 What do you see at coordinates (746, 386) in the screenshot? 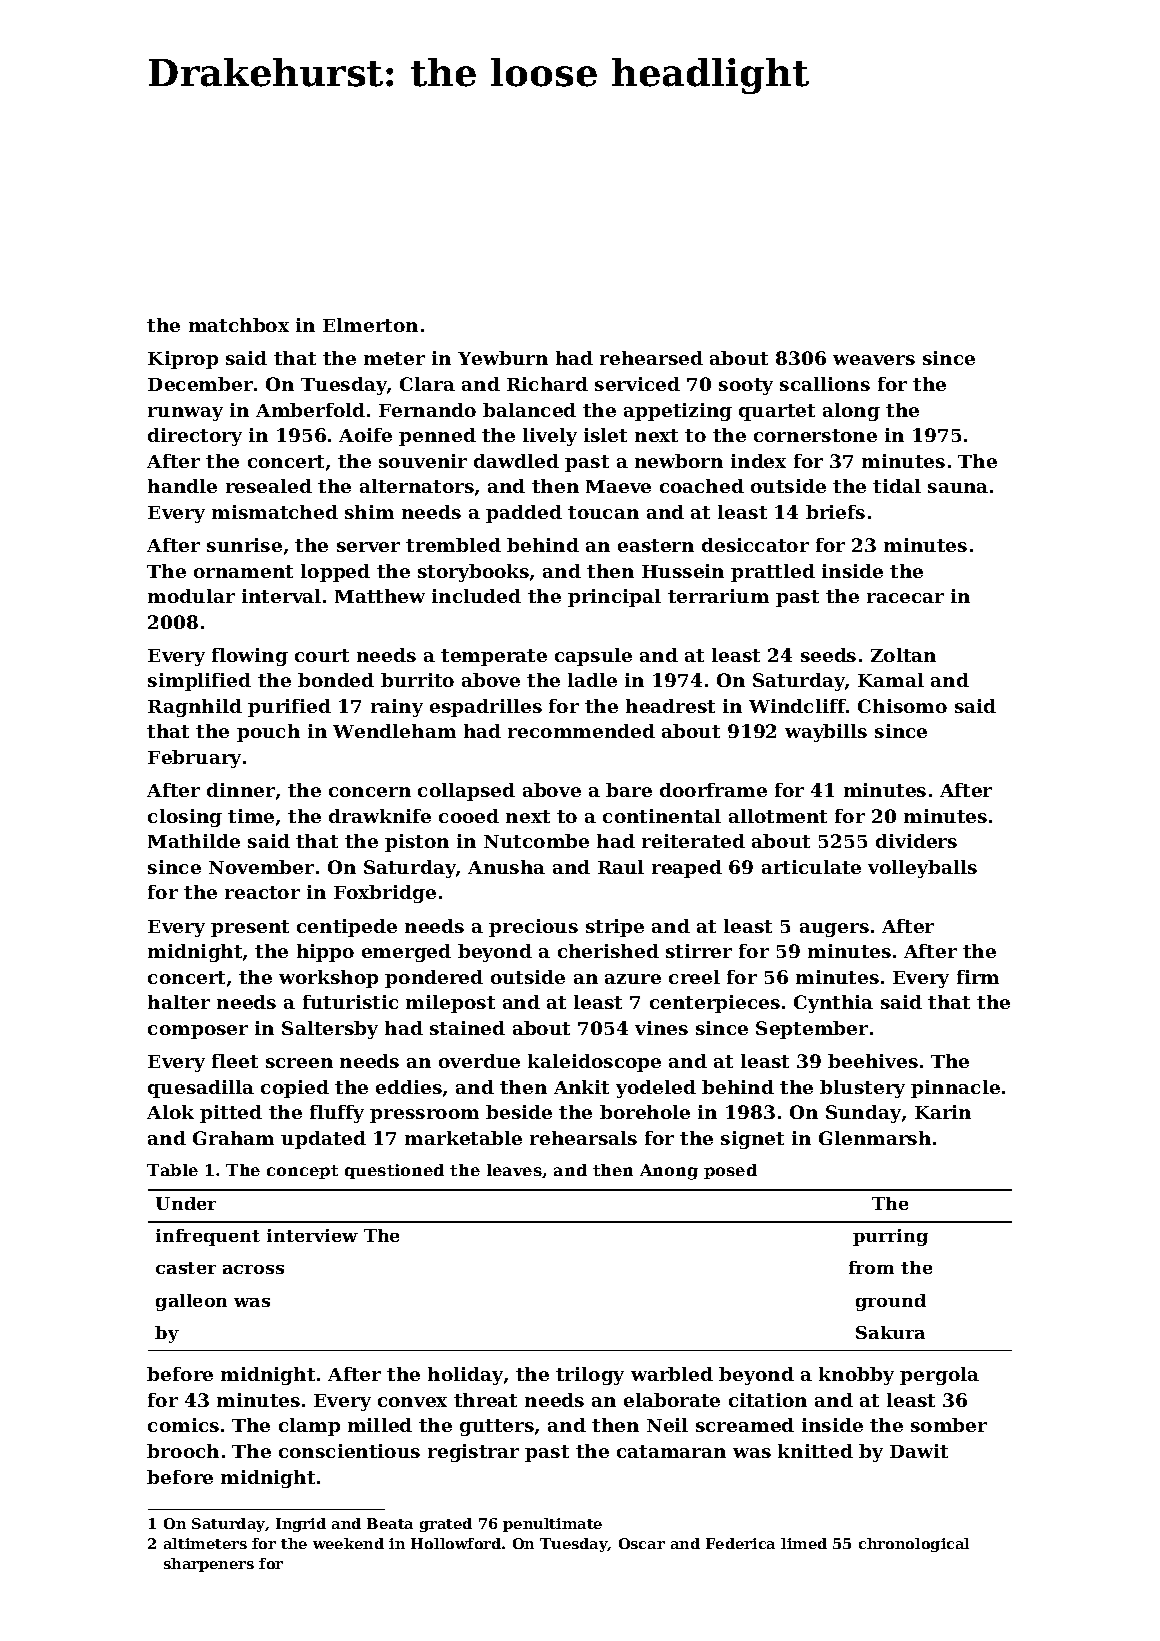
I see `sooty` at bounding box center [746, 386].
